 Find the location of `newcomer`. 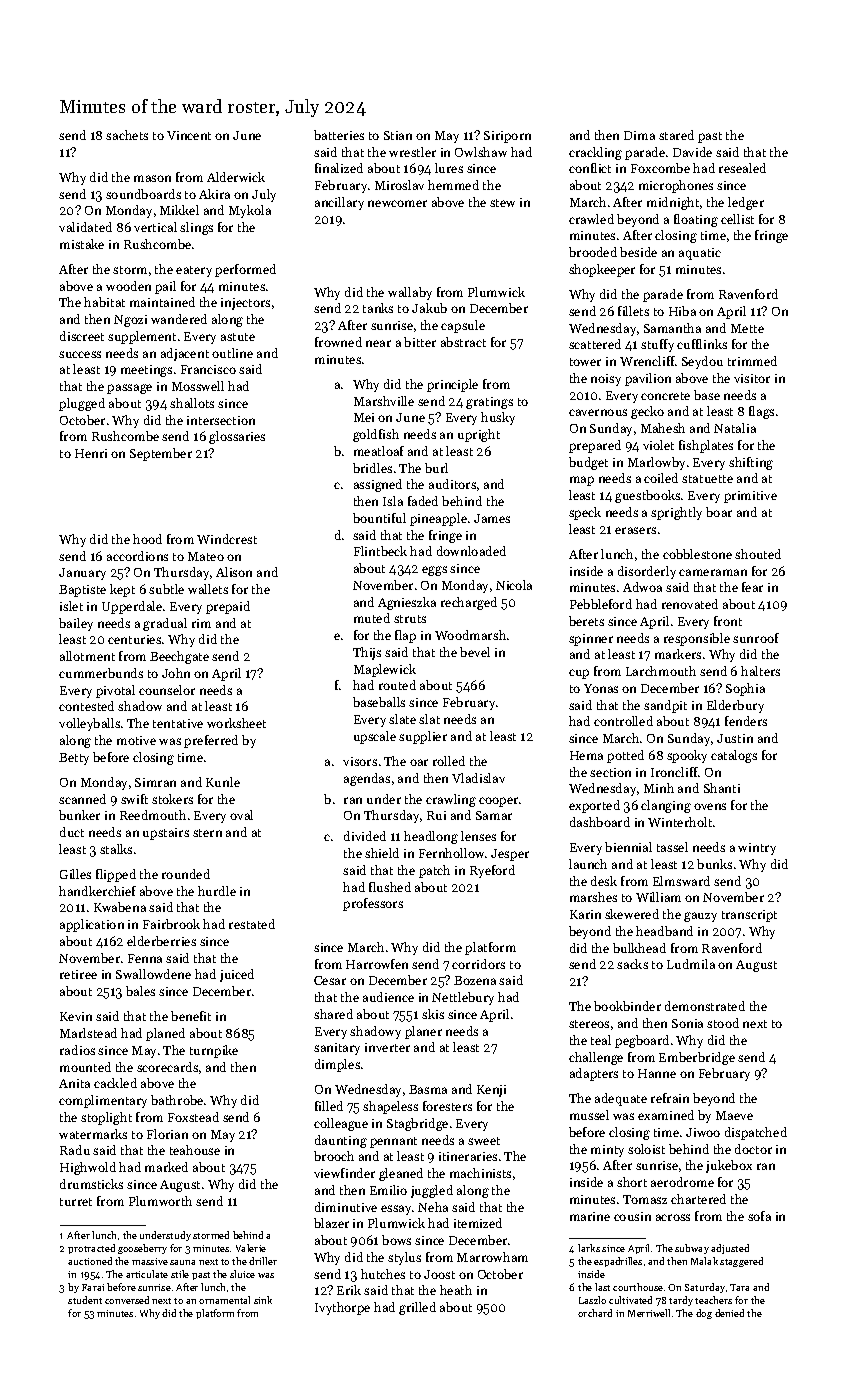

newcomer is located at coordinates (397, 203).
